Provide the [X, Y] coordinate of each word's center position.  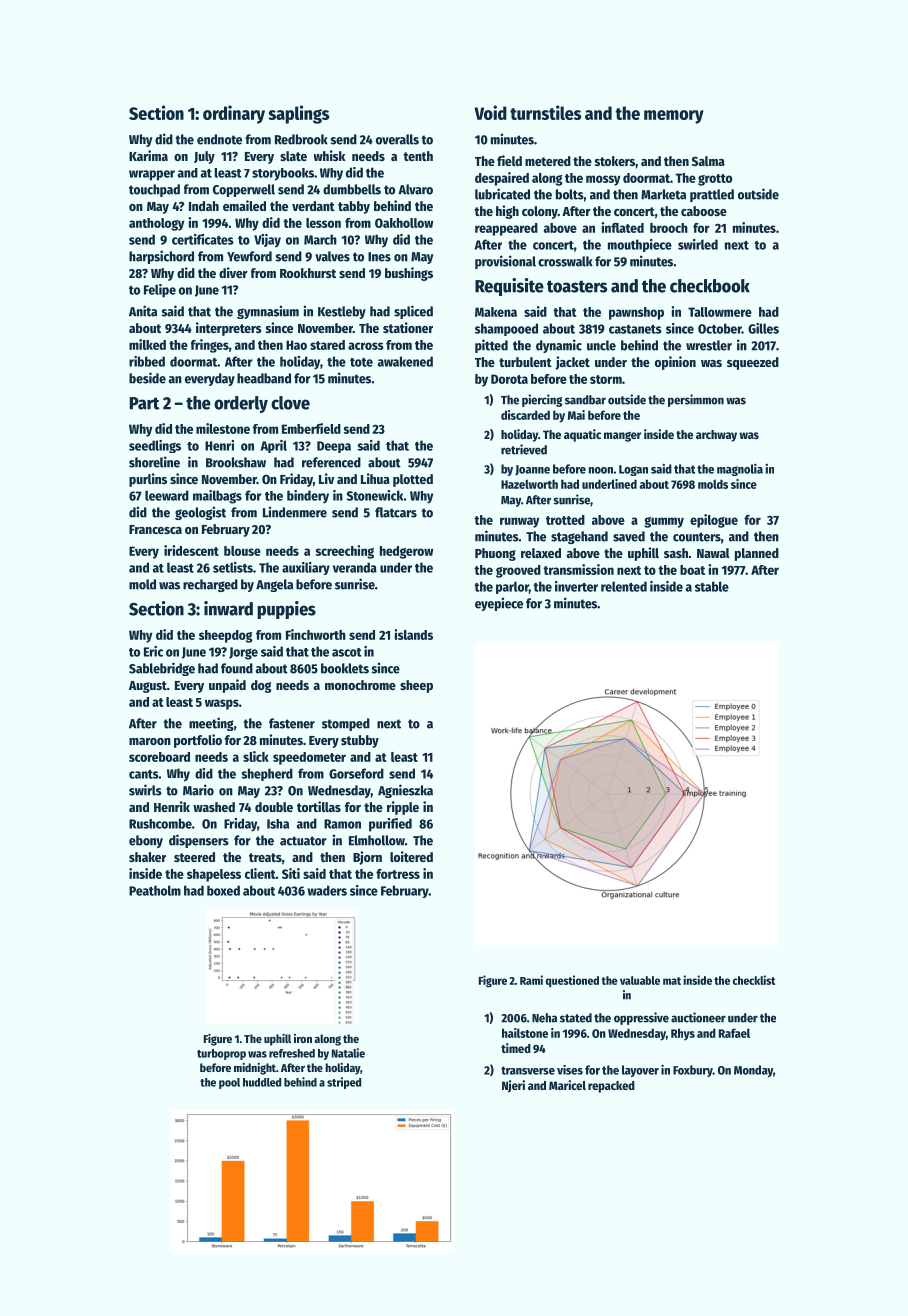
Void [490, 112]
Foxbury [693, 1071]
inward [228, 608]
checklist [754, 980]
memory [674, 117]
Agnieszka [405, 791]
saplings [298, 114]
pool [229, 1083]
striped [344, 1083]
